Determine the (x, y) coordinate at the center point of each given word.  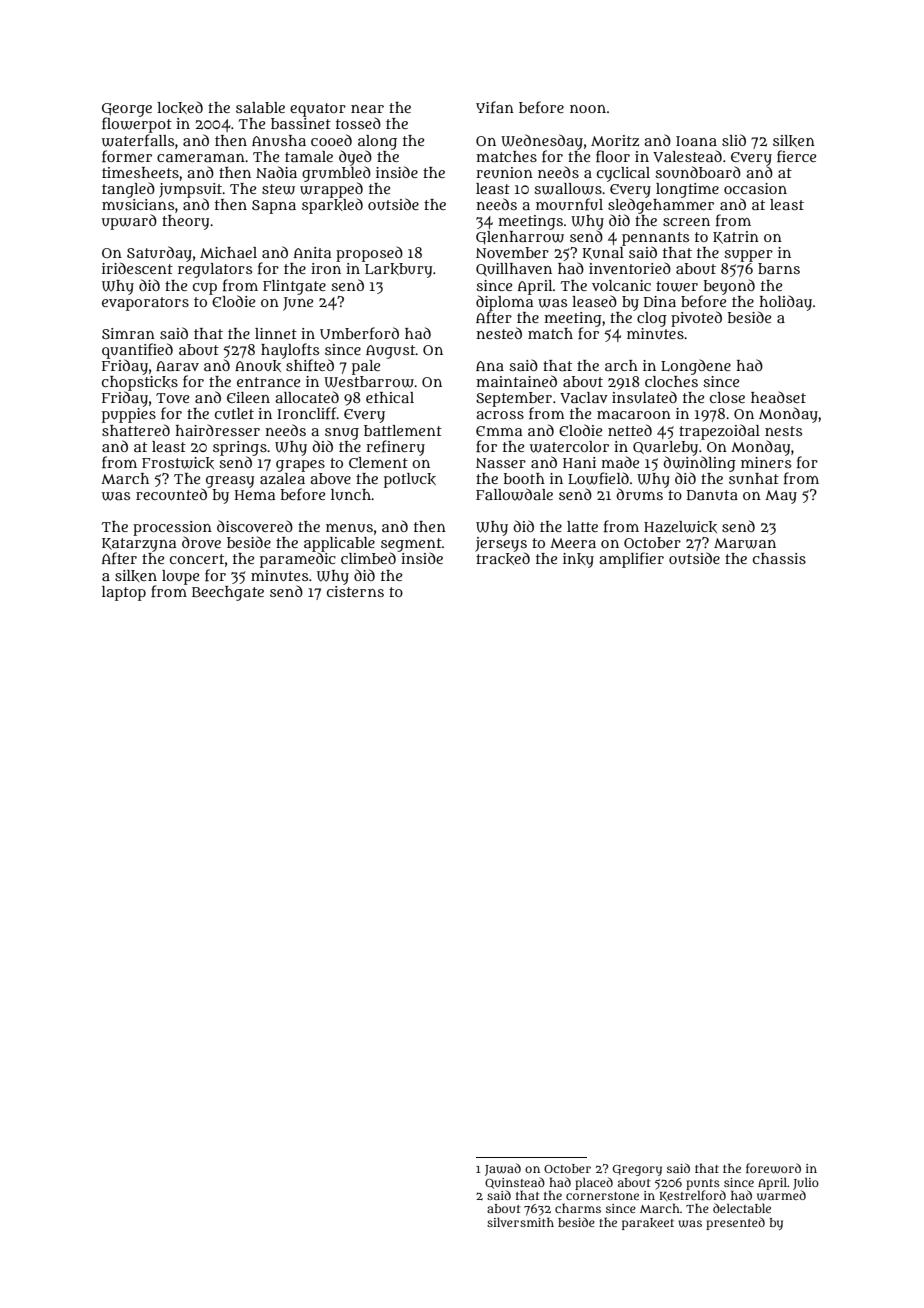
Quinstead (515, 1183)
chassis (779, 558)
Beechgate (228, 593)
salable (260, 107)
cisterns (355, 591)
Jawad (503, 1169)
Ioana (696, 141)
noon (588, 109)
